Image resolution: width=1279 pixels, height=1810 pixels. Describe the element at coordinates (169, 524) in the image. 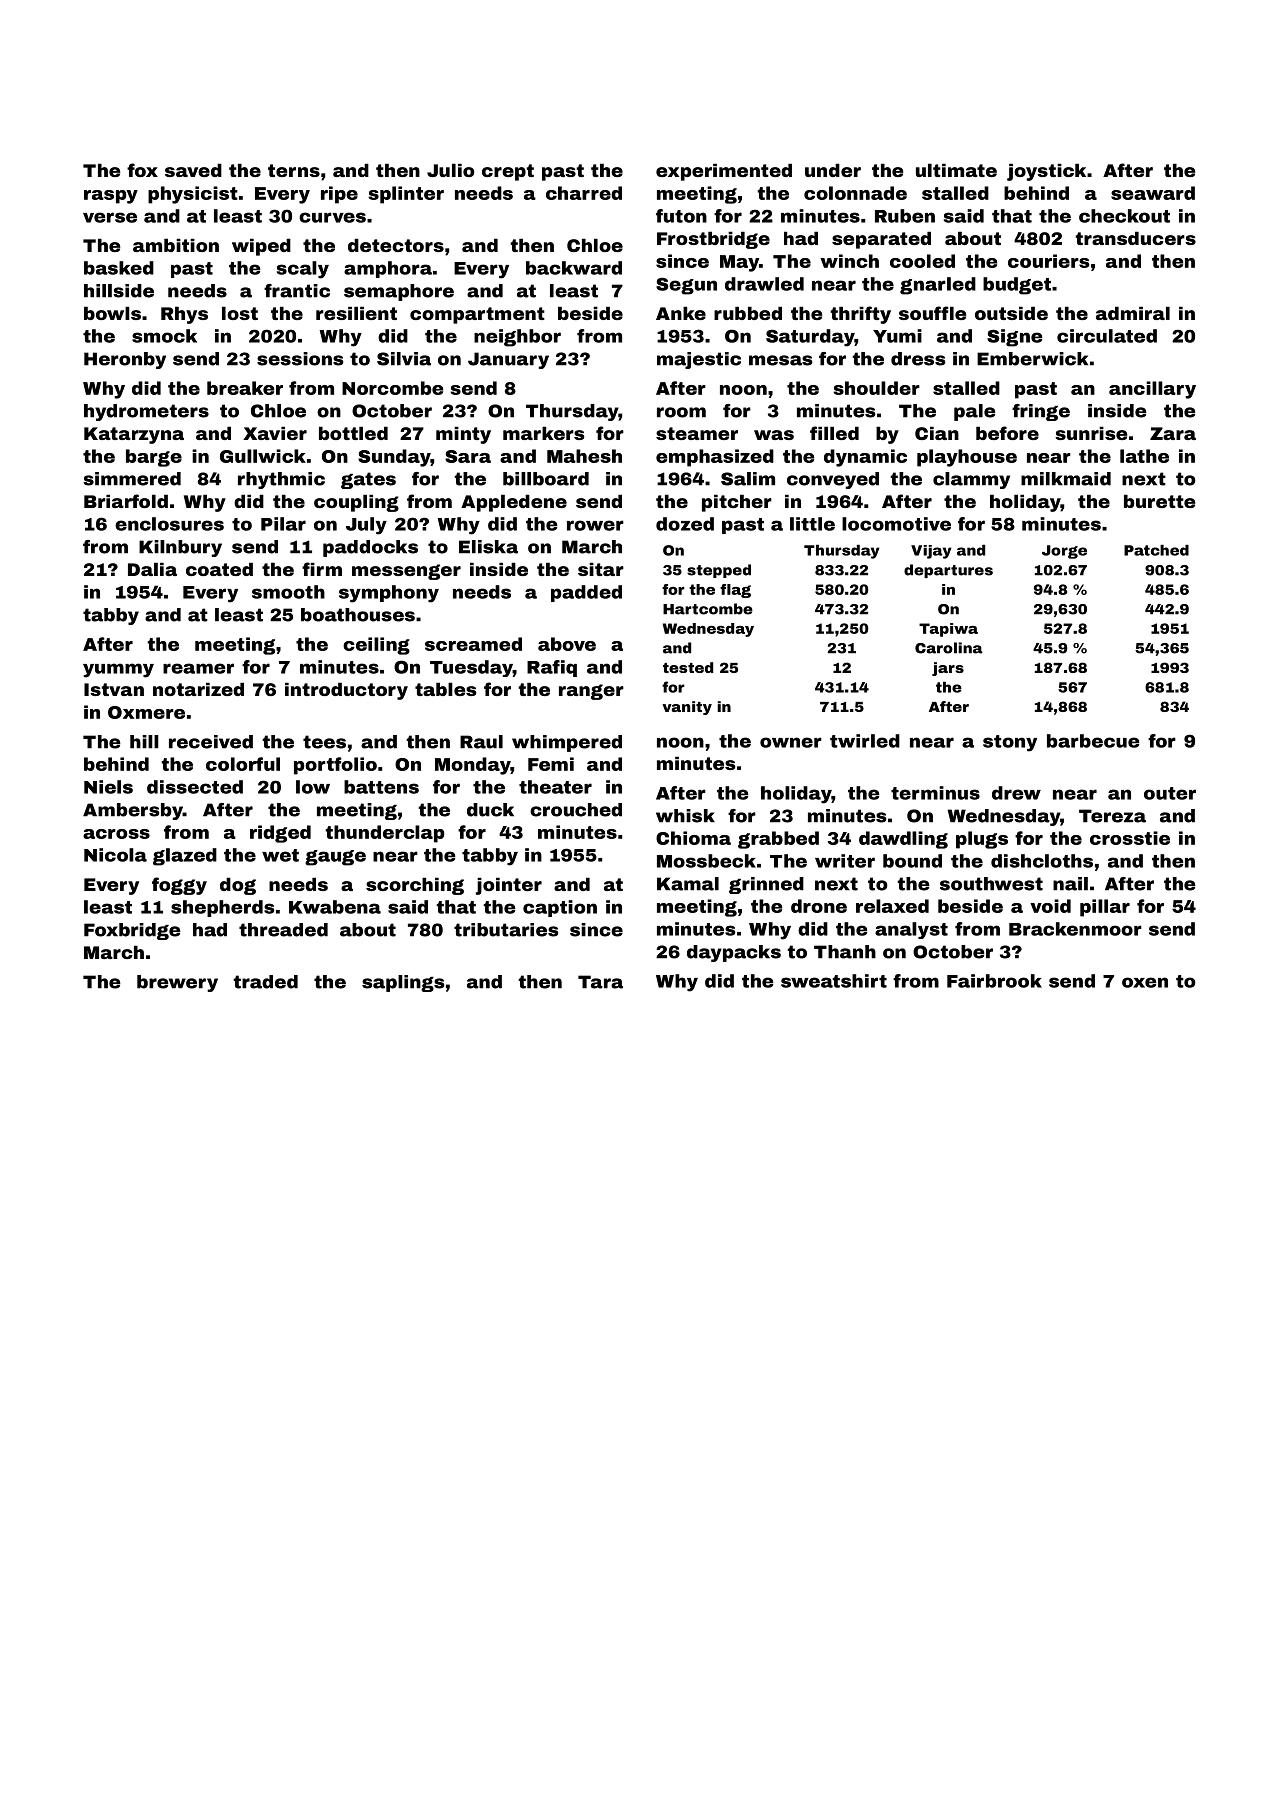

I see `enclosures` at that location.
